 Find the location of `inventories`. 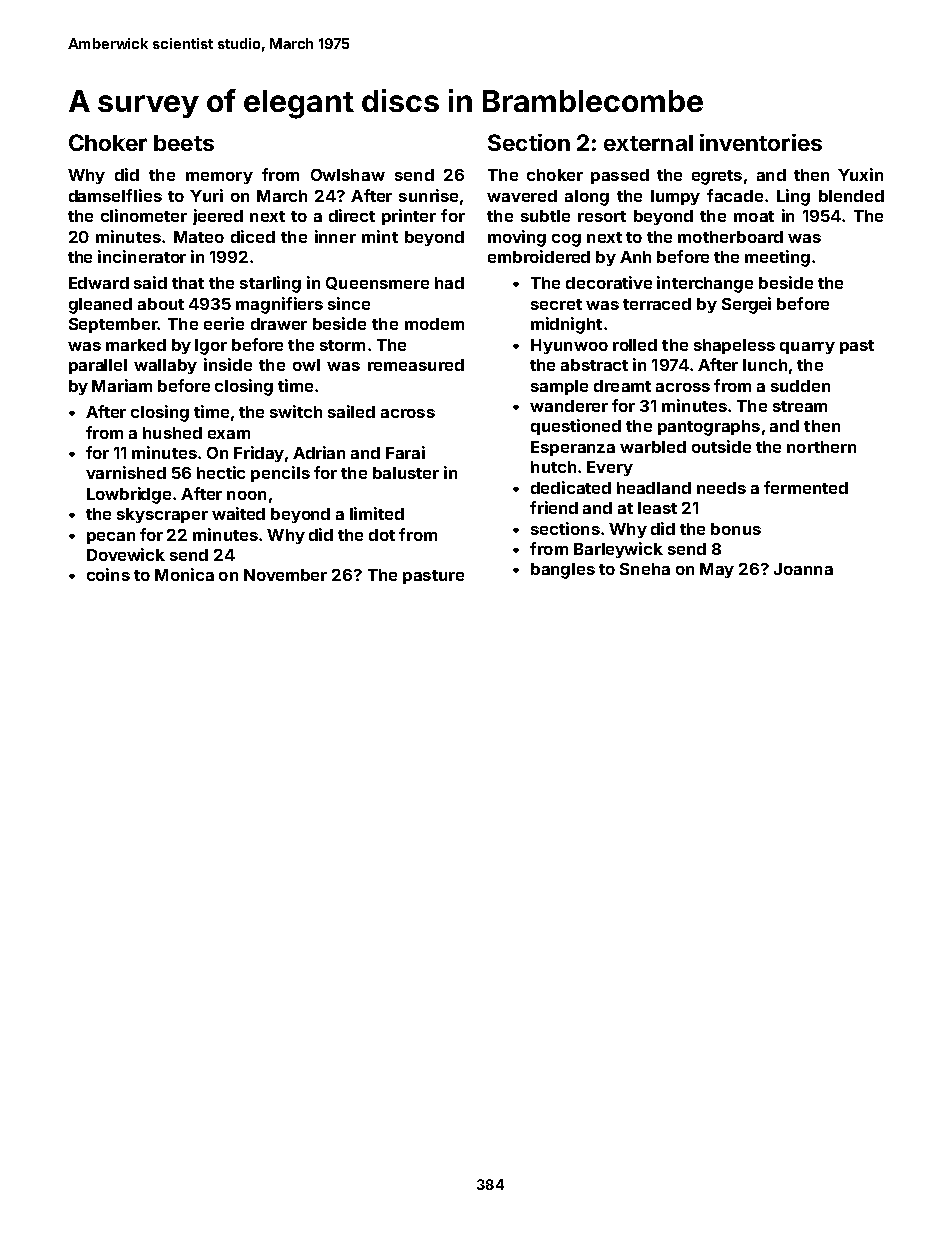

inventories is located at coordinates (761, 142).
